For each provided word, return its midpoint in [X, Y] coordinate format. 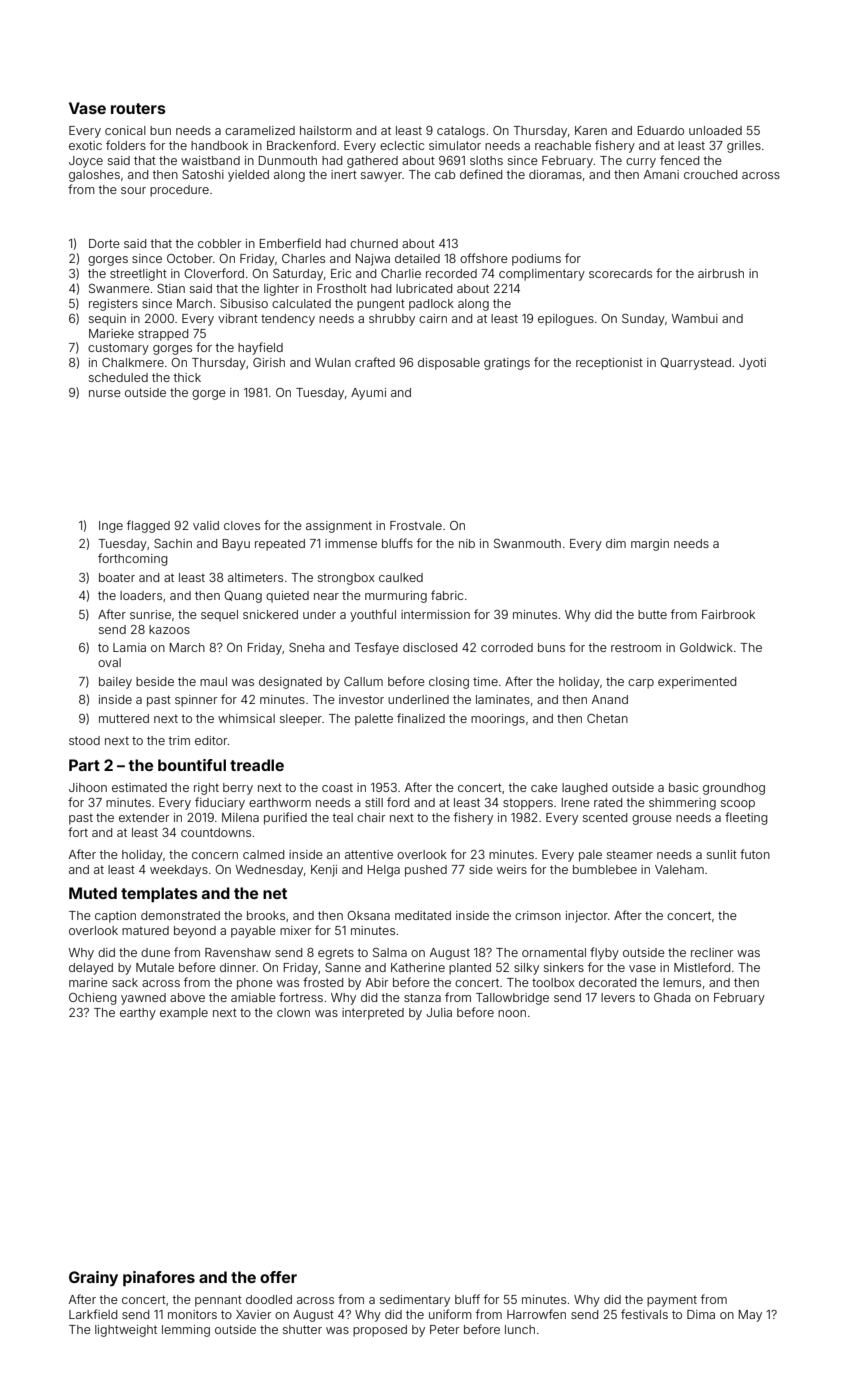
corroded [507, 647]
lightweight [126, 1331]
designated [290, 683]
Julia [439, 1012]
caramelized [260, 130]
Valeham [679, 869]
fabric [447, 595]
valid [206, 525]
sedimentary [415, 1301]
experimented [697, 683]
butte [652, 614]
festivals [644, 1314]
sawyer [381, 177]
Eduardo [661, 130]
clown [293, 1012]
